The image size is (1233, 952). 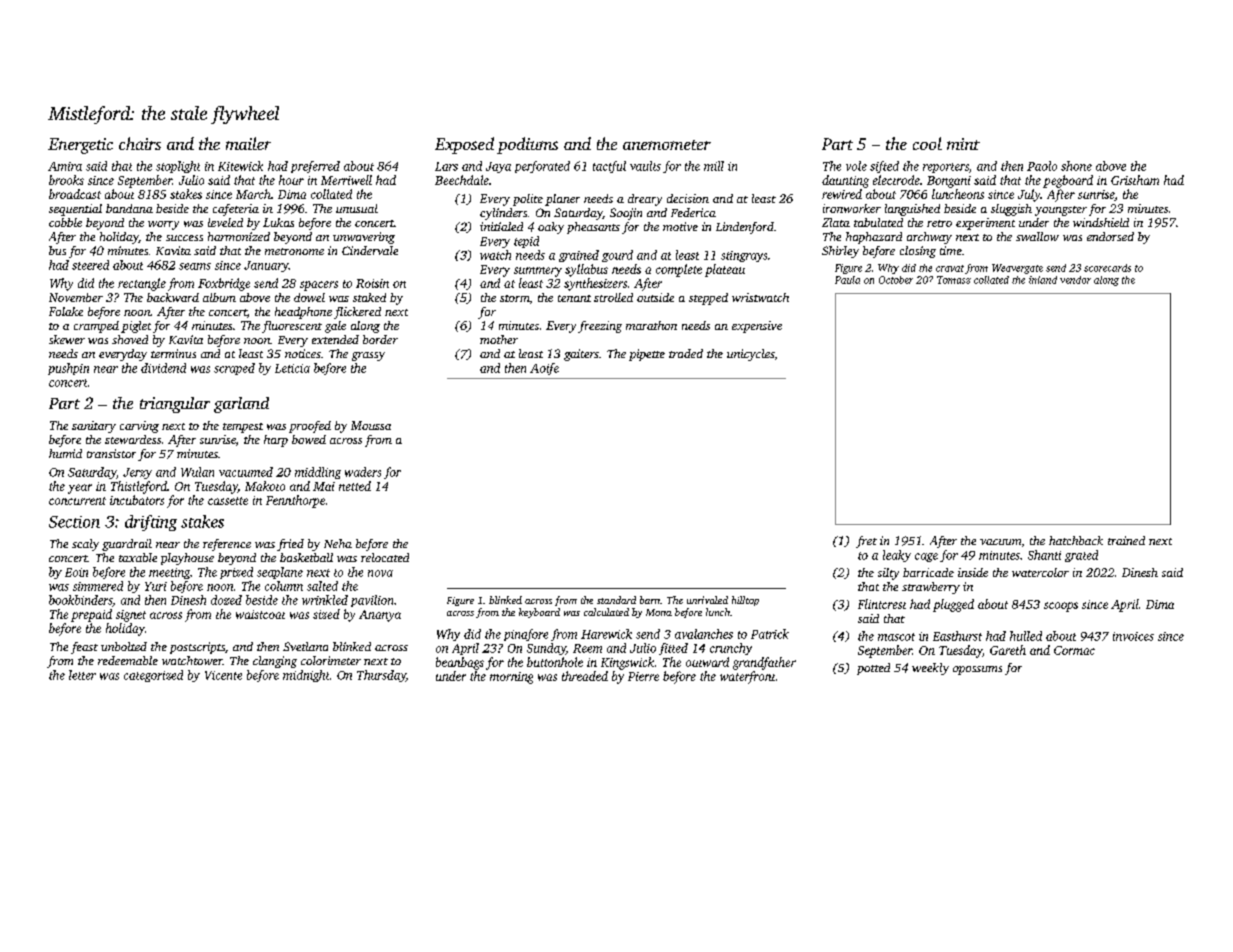 What do you see at coordinates (985, 224) in the document?
I see `experiment` at bounding box center [985, 224].
